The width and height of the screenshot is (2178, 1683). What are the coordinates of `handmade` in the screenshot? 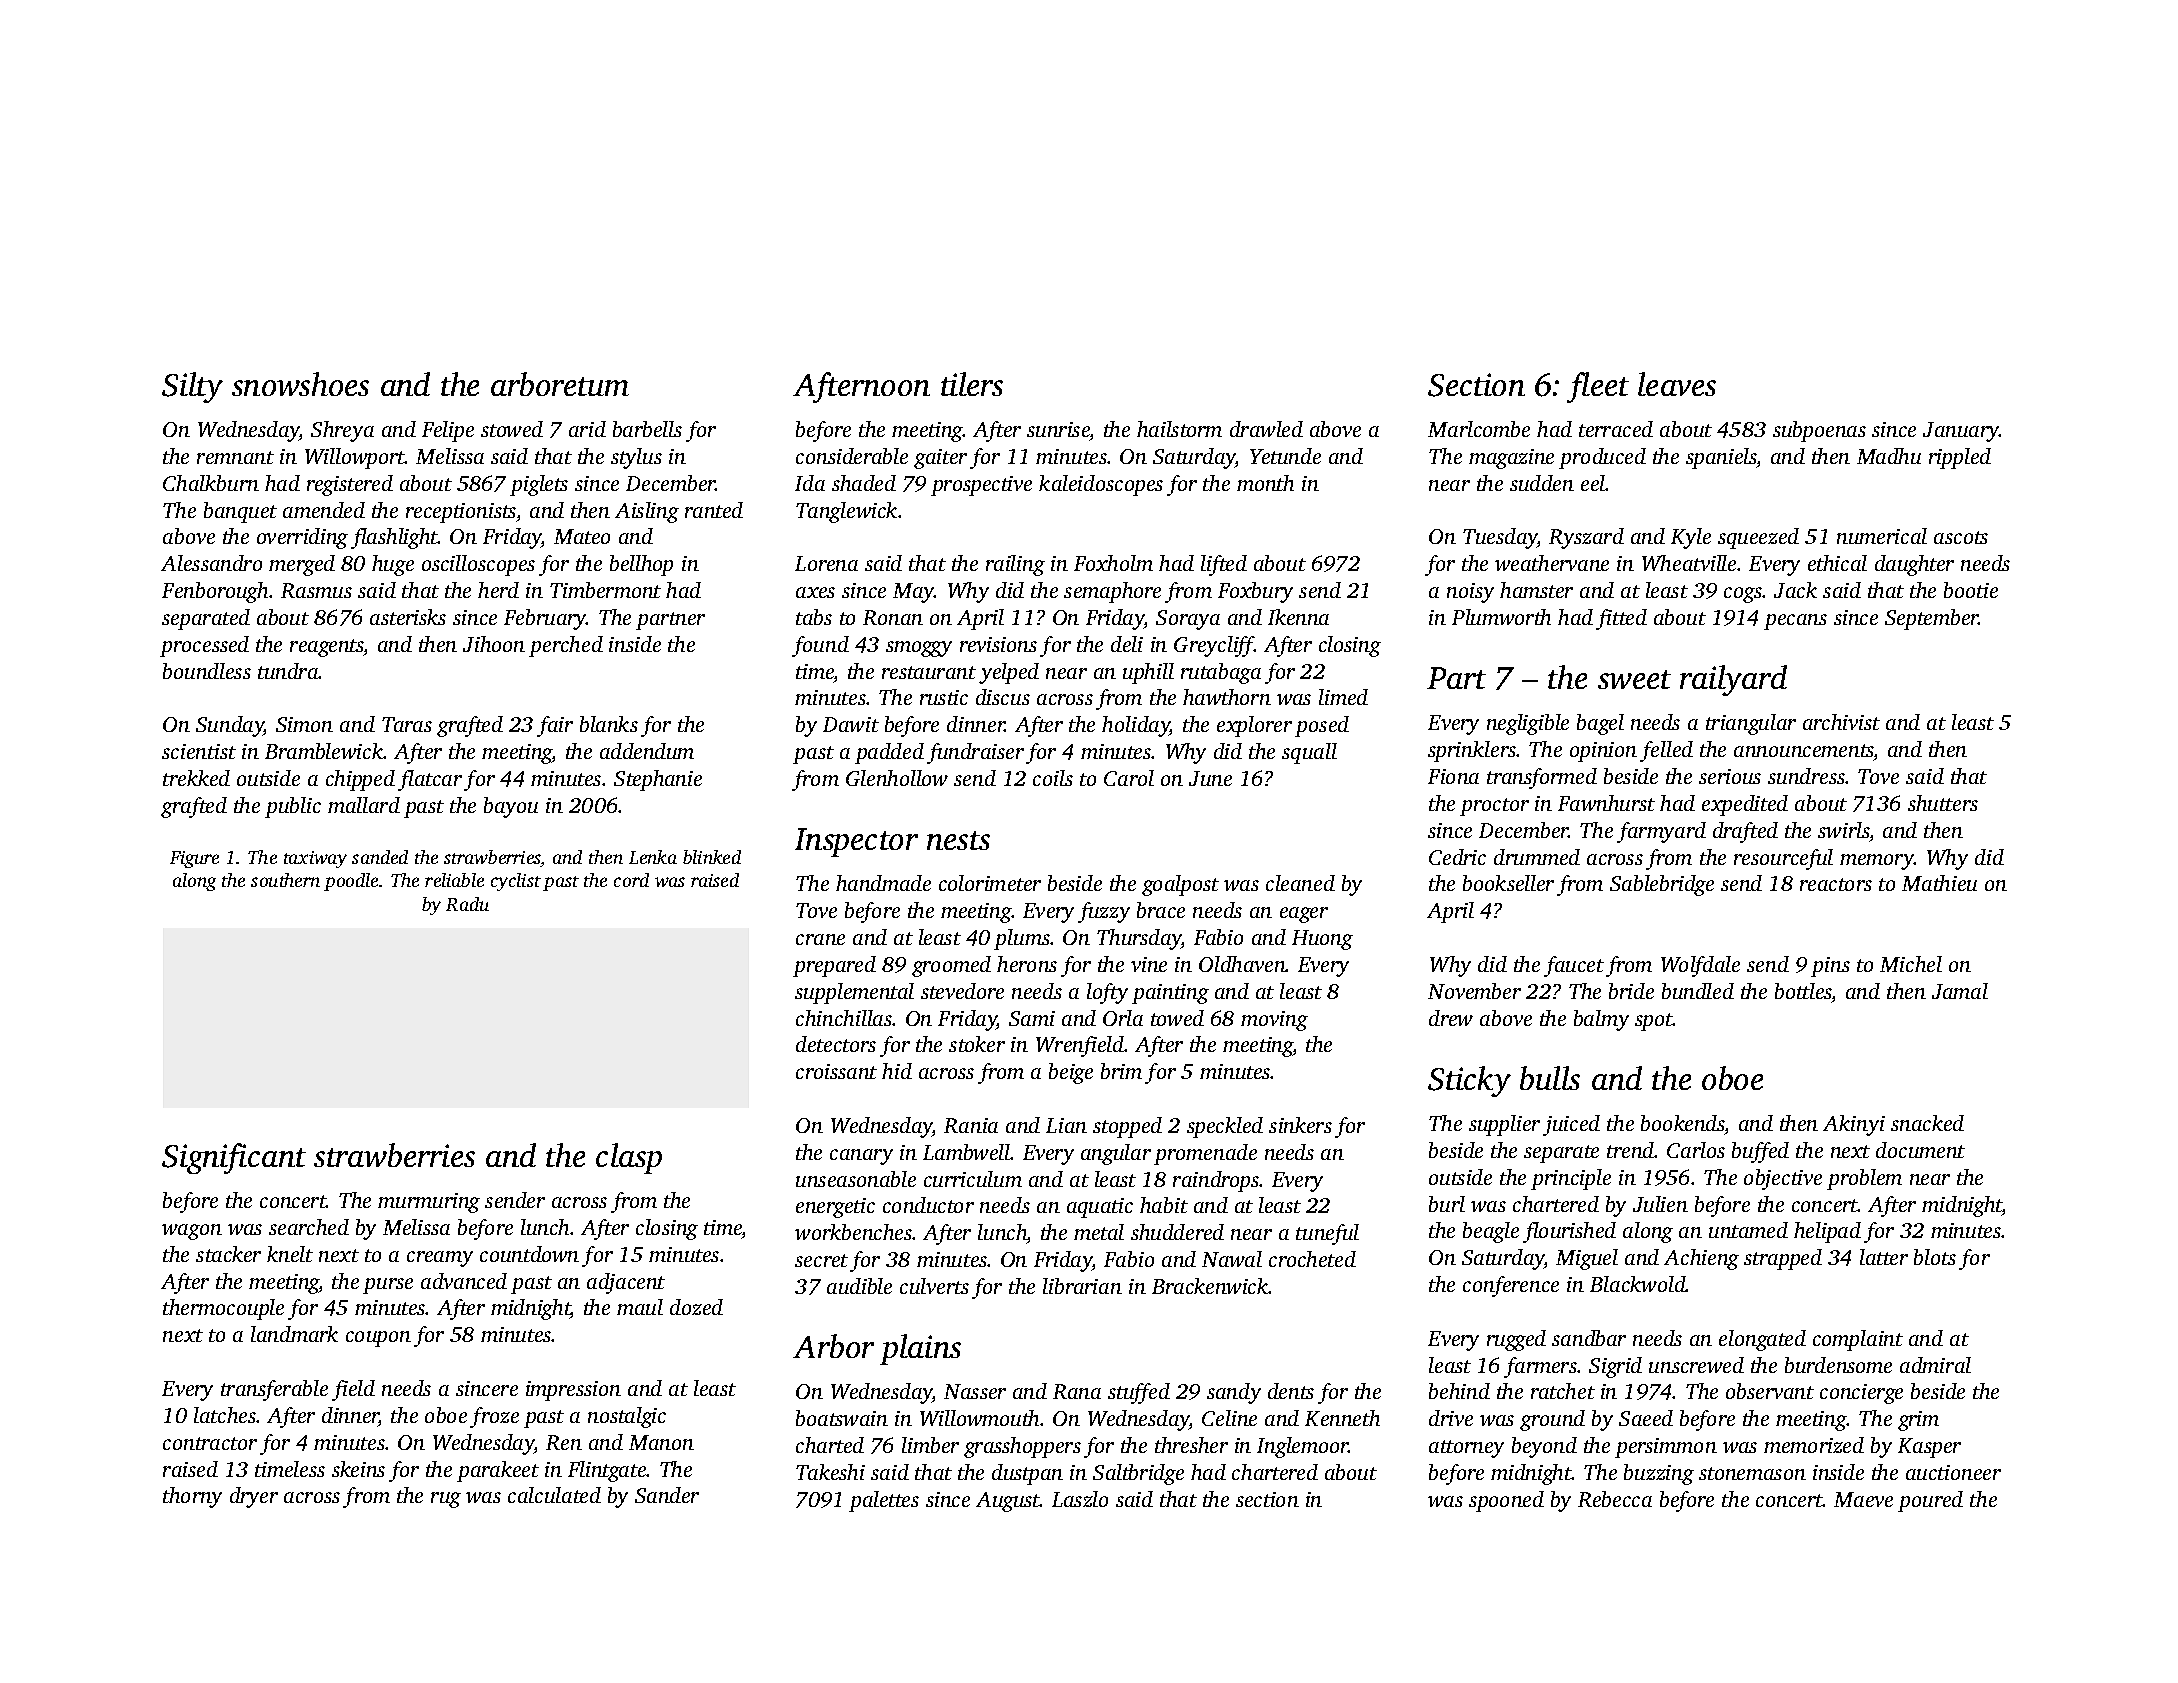 It's located at (883, 883).
